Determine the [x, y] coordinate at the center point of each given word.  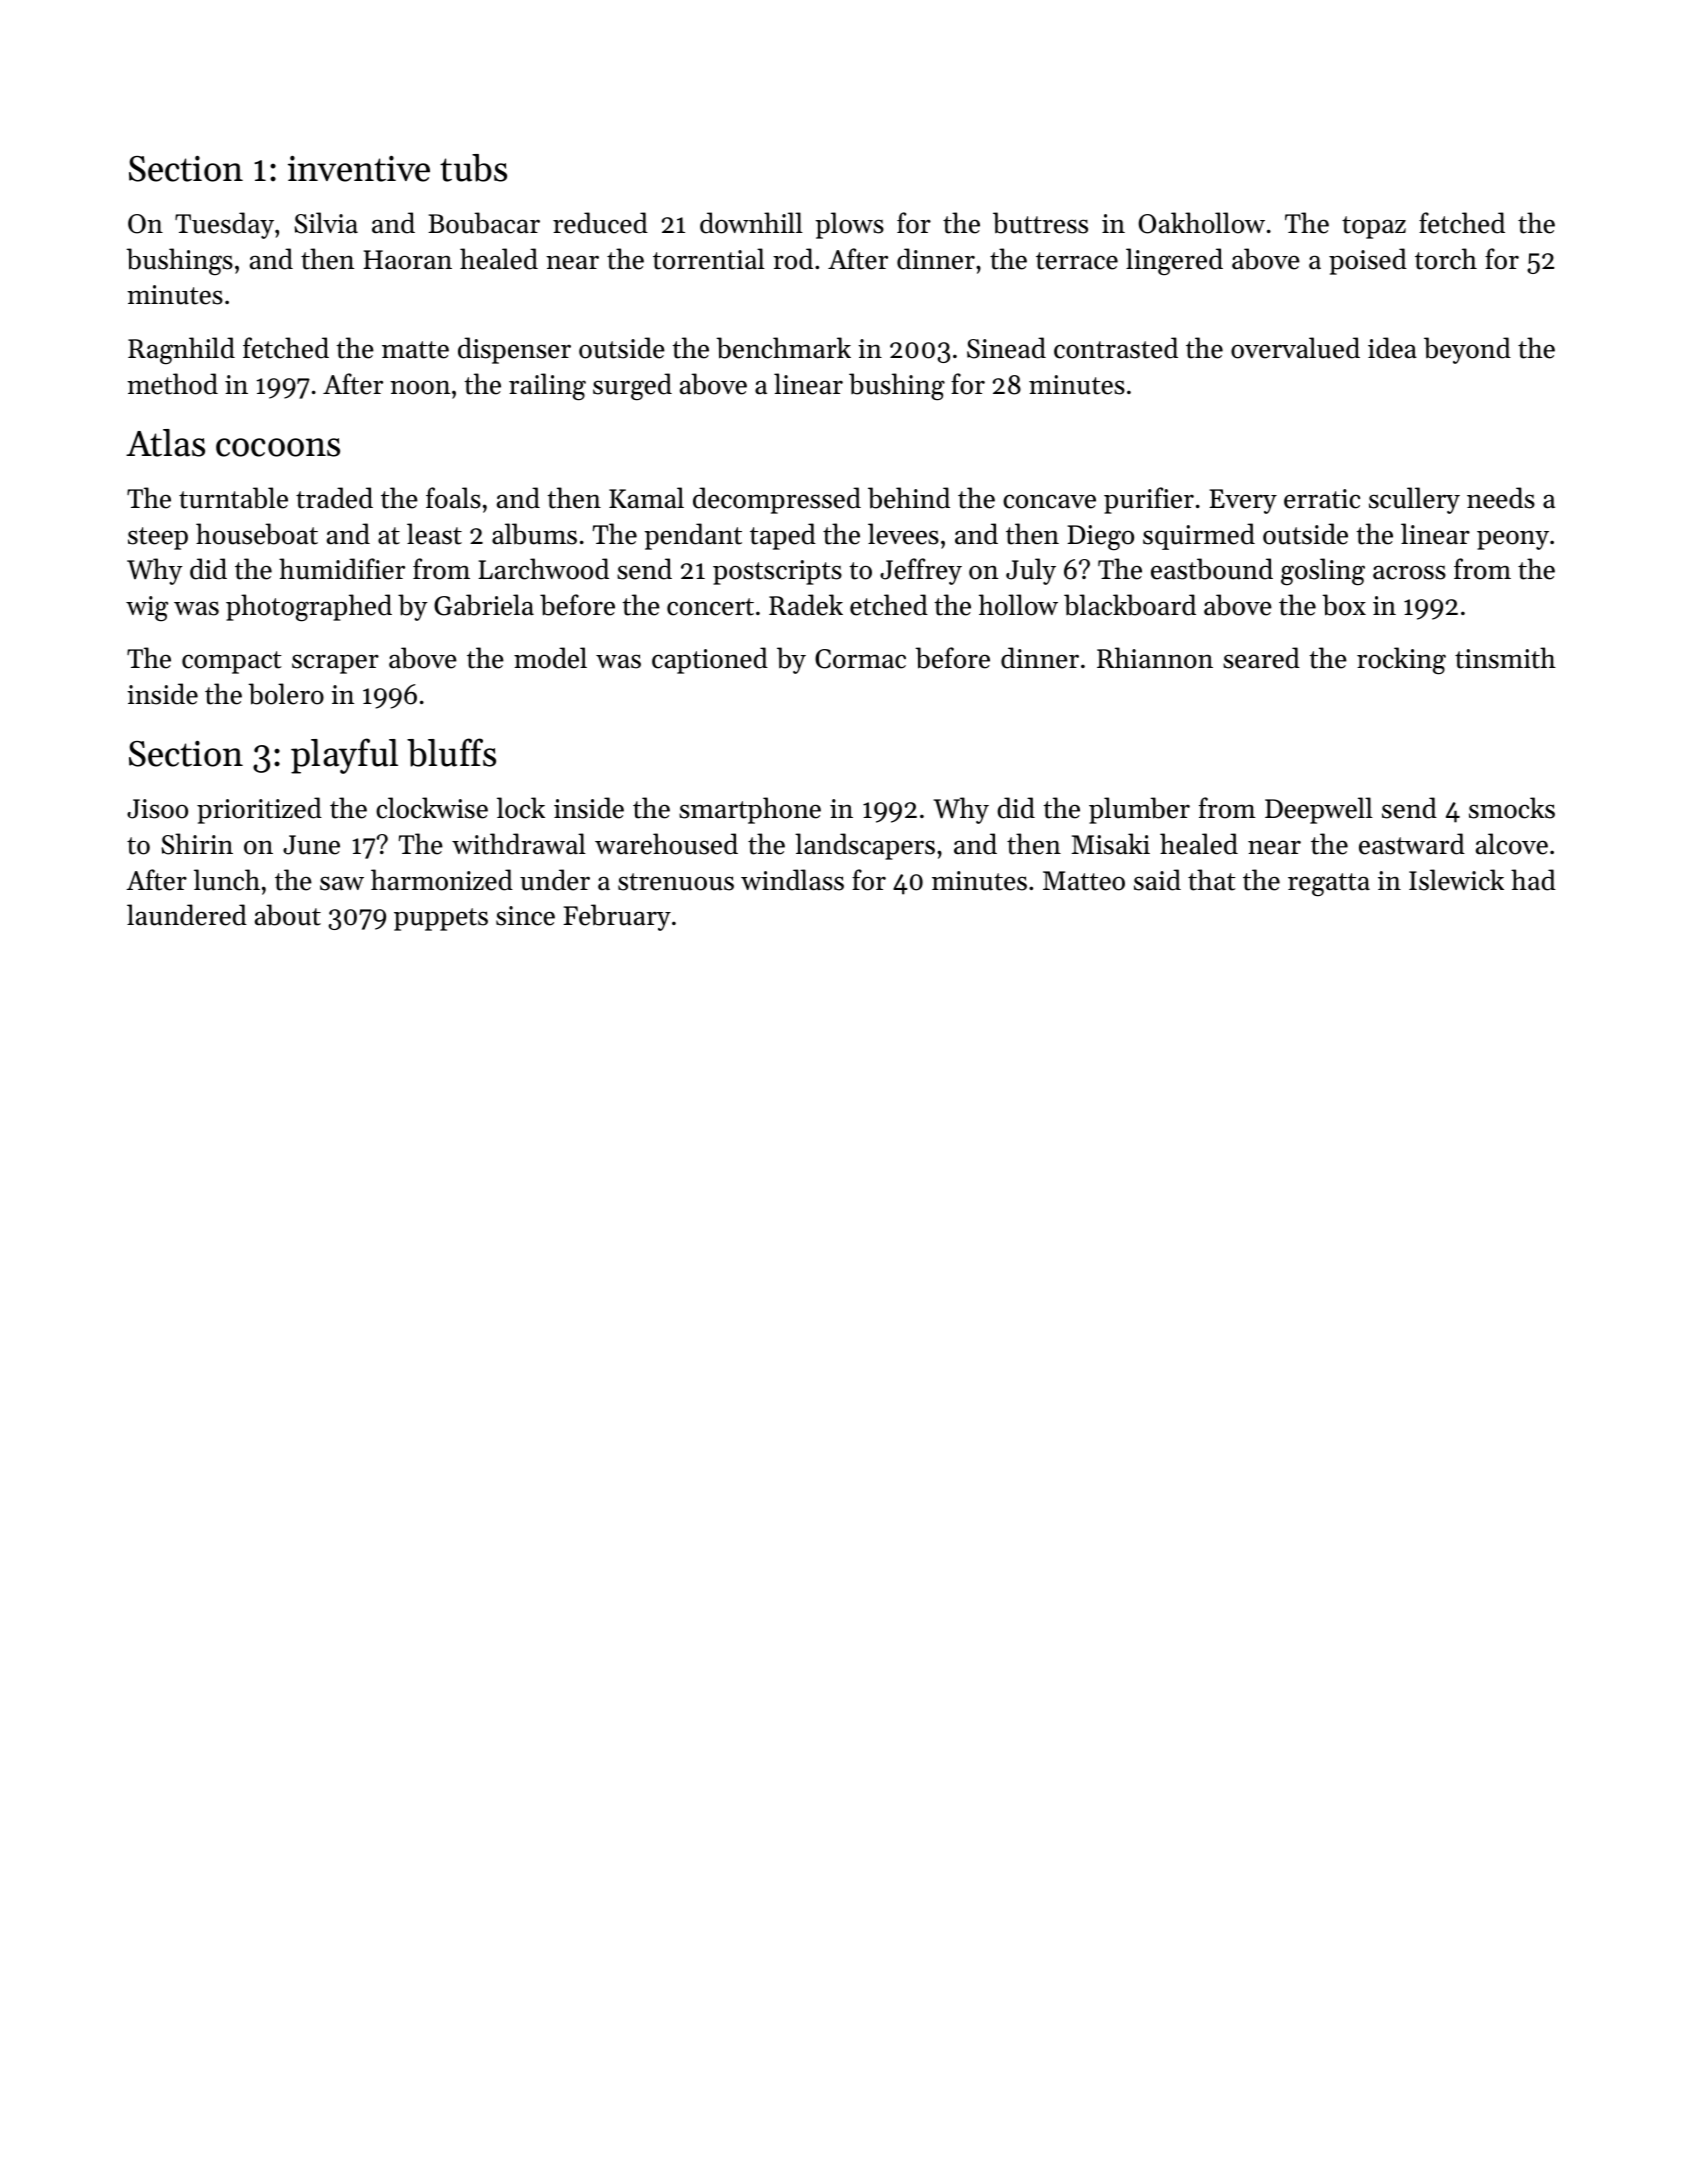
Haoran [407, 260]
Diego [1100, 538]
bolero [286, 694]
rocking [1401, 661]
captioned [710, 660]
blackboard [1130, 605]
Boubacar [484, 223]
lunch [227, 880]
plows [849, 225]
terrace [1077, 261]
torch [1446, 259]
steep [158, 538]
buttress [1040, 223]
